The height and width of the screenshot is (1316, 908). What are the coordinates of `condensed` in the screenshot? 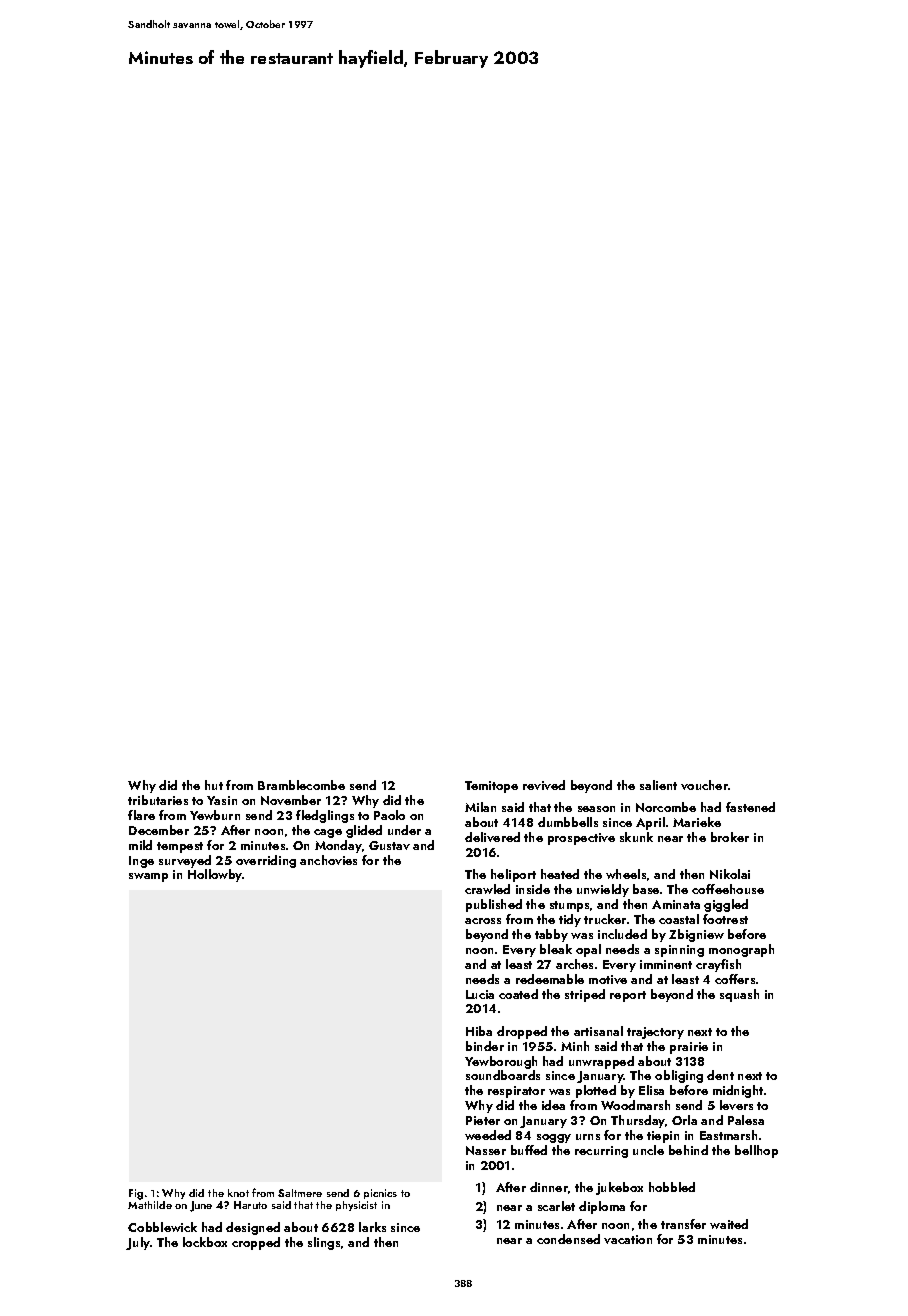 It's located at (568, 1239).
